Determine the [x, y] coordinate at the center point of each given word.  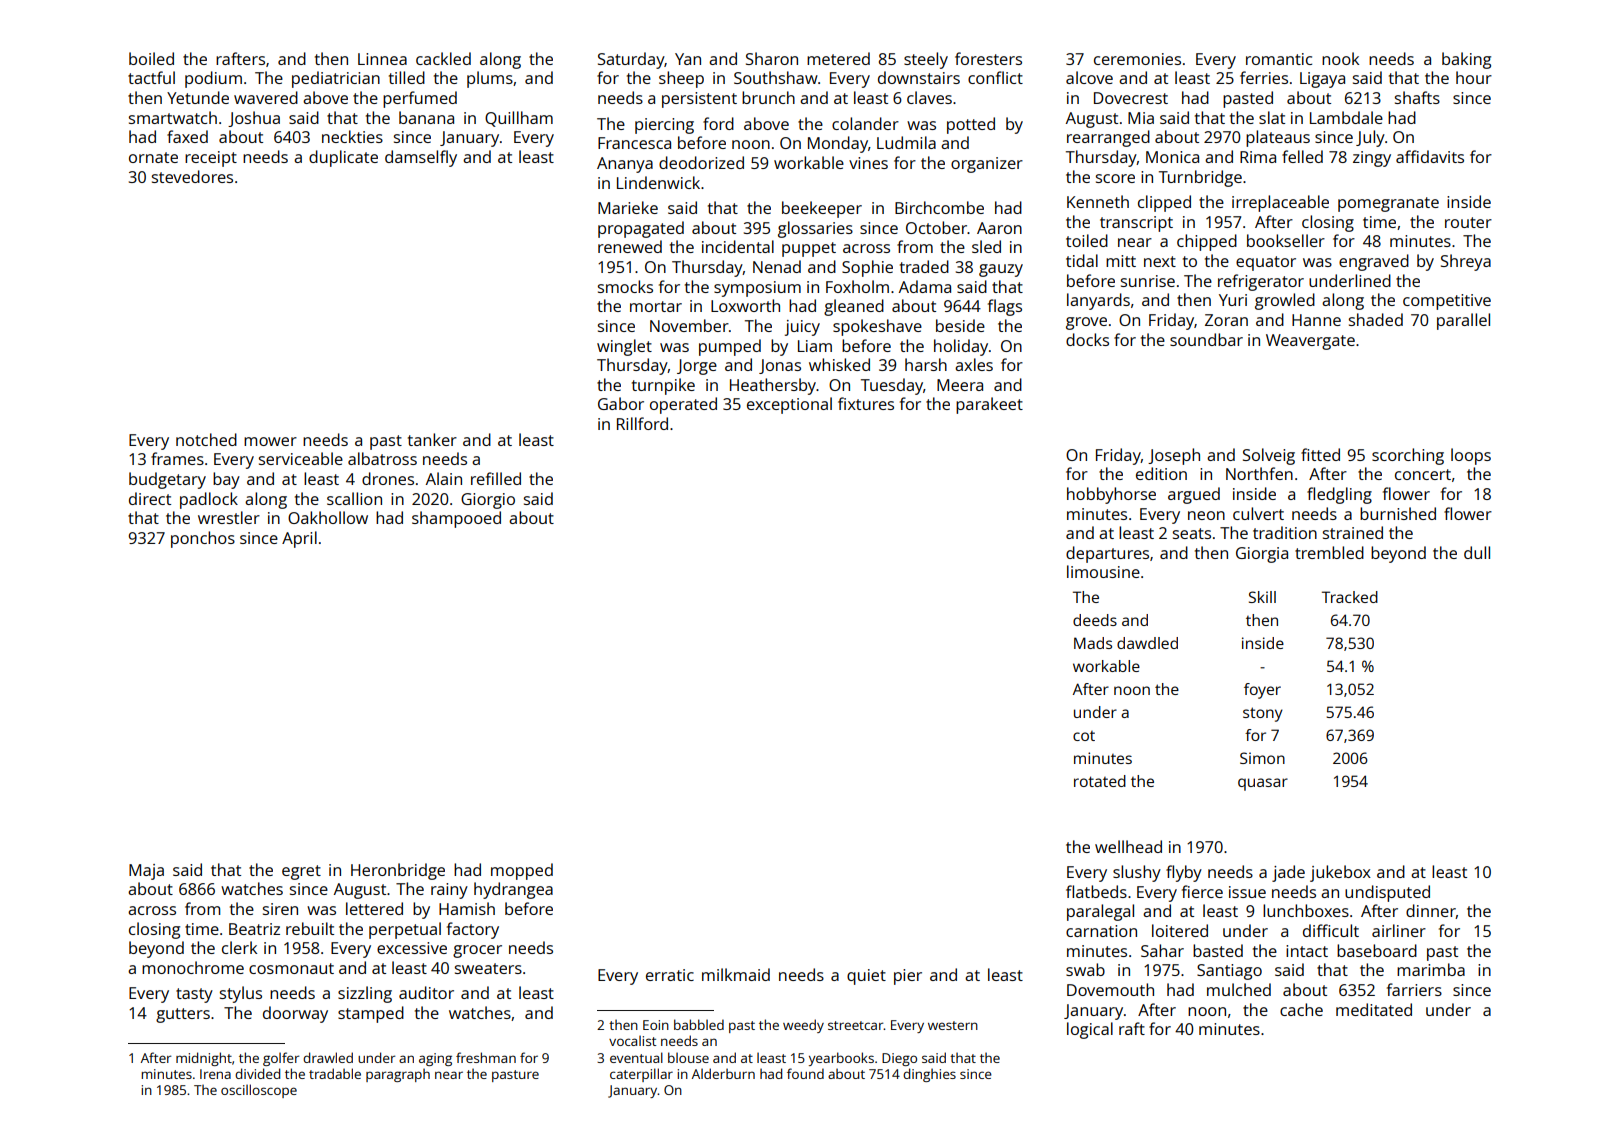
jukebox [1340, 873]
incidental [738, 246]
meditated [1374, 1009]
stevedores [192, 176]
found [805, 1073]
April [299, 539]
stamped [371, 1014]
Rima [1258, 157]
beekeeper [822, 209]
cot [1084, 736]
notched [206, 439]
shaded [1376, 319]
